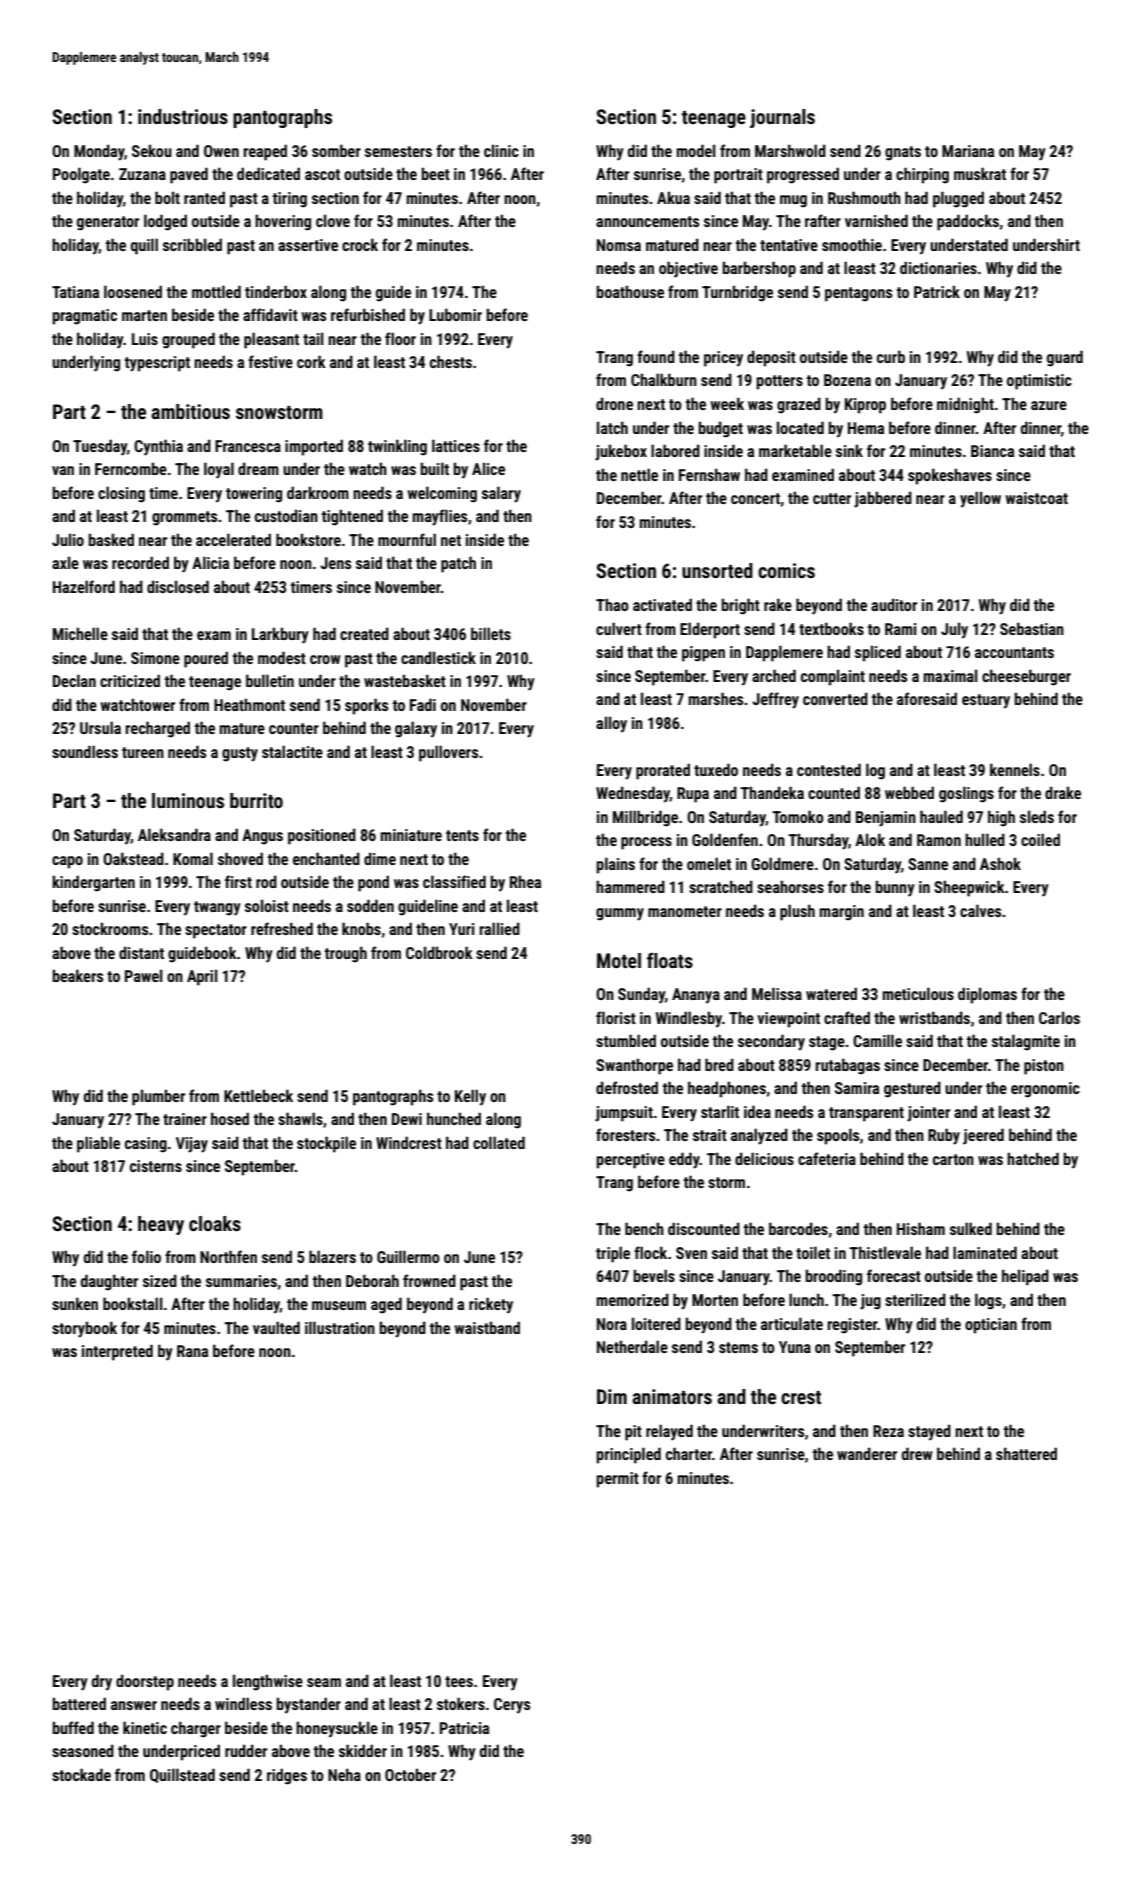 The width and height of the image is (1142, 1881). Describe the element at coordinates (134, 1705) in the image. I see `answer` at that location.
